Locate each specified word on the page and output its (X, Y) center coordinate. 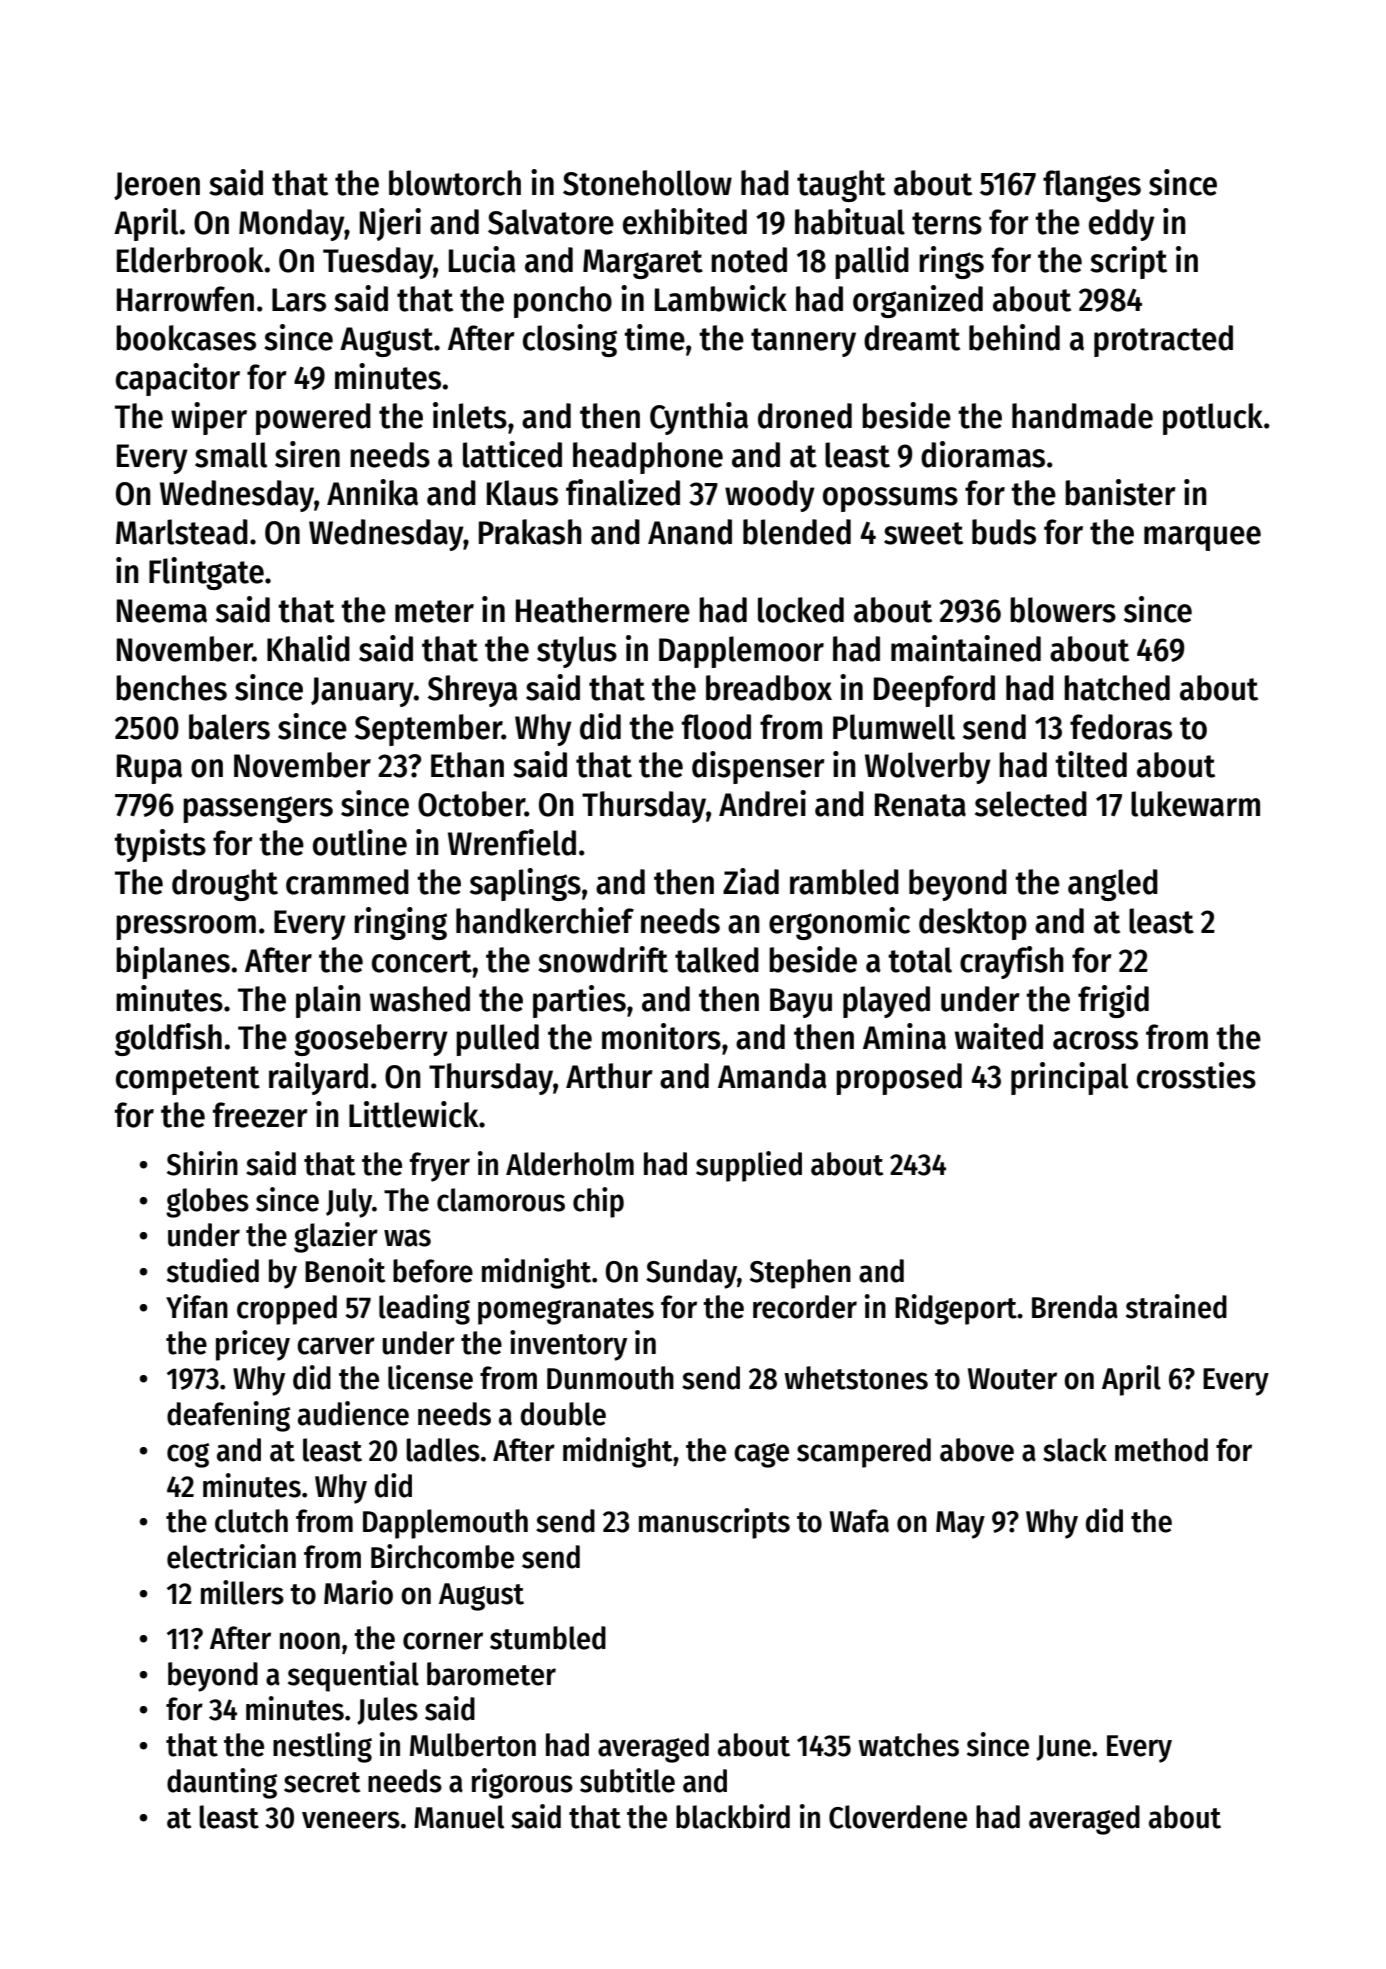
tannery (803, 342)
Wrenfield (512, 842)
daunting (222, 1783)
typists (160, 845)
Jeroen (157, 186)
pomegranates (566, 1311)
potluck (1213, 419)
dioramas (983, 454)
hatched (1117, 688)
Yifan (197, 1306)
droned (805, 416)
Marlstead (182, 532)
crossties (1196, 1075)
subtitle (627, 1780)
